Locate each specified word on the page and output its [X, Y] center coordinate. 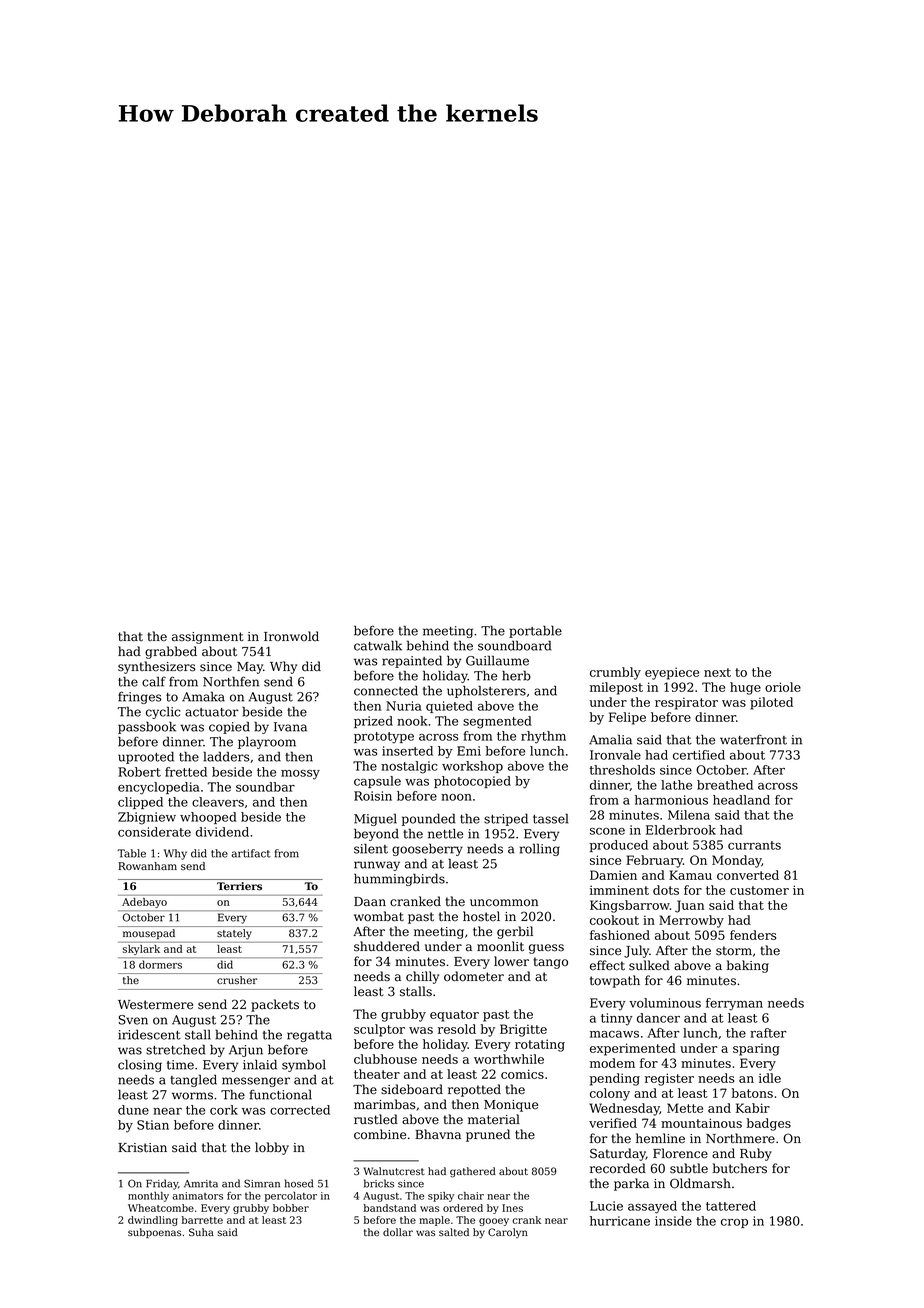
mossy [300, 775]
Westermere [155, 1005]
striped [506, 820]
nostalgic [409, 767]
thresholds [622, 770]
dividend [222, 832]
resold [457, 1029]
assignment [207, 638]
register [669, 1079]
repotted [474, 1090]
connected [386, 690]
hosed [299, 1183]
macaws [614, 1034]
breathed [725, 785]
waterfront [753, 739]
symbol [304, 1065]
